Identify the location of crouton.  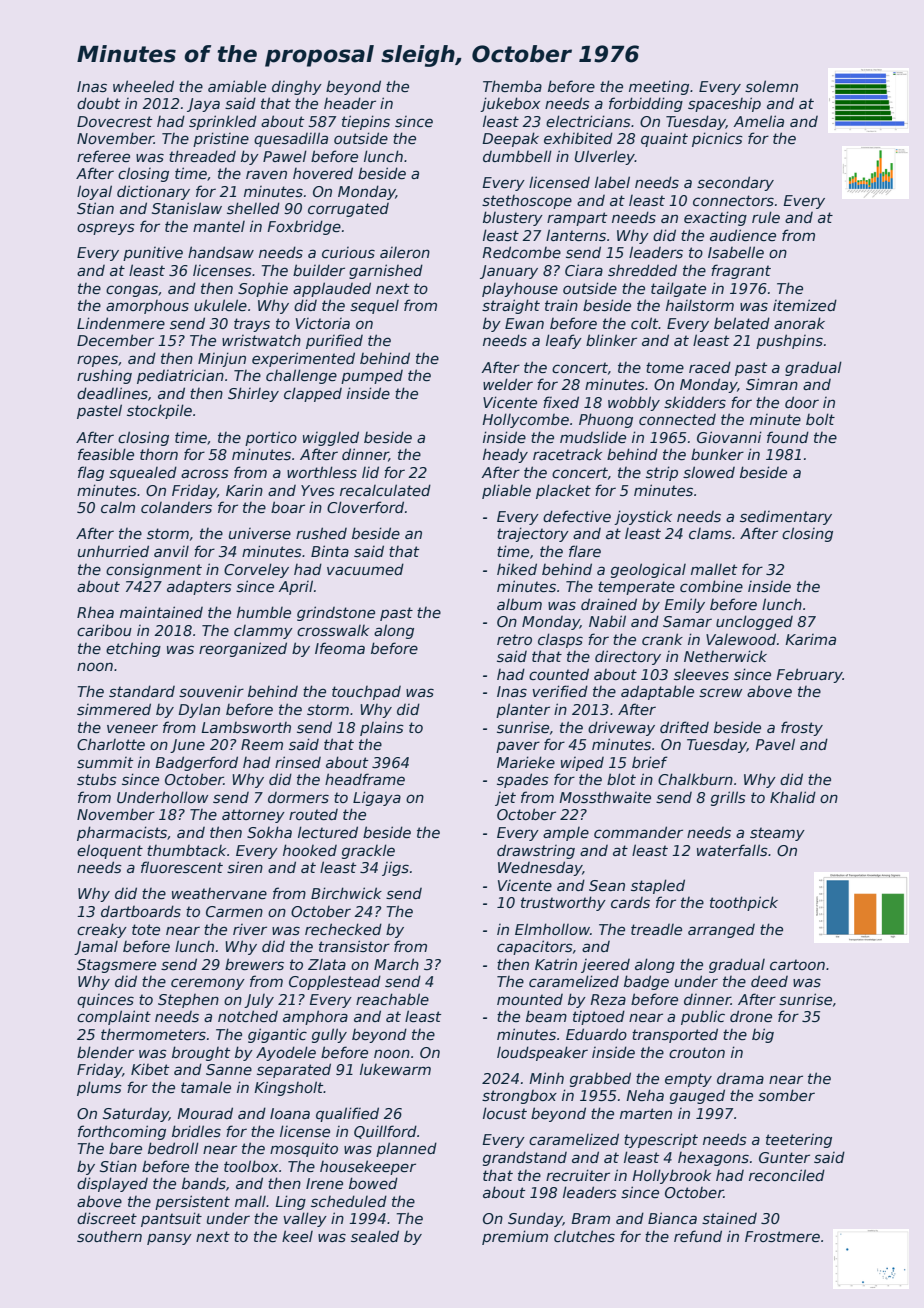
(697, 1052).
